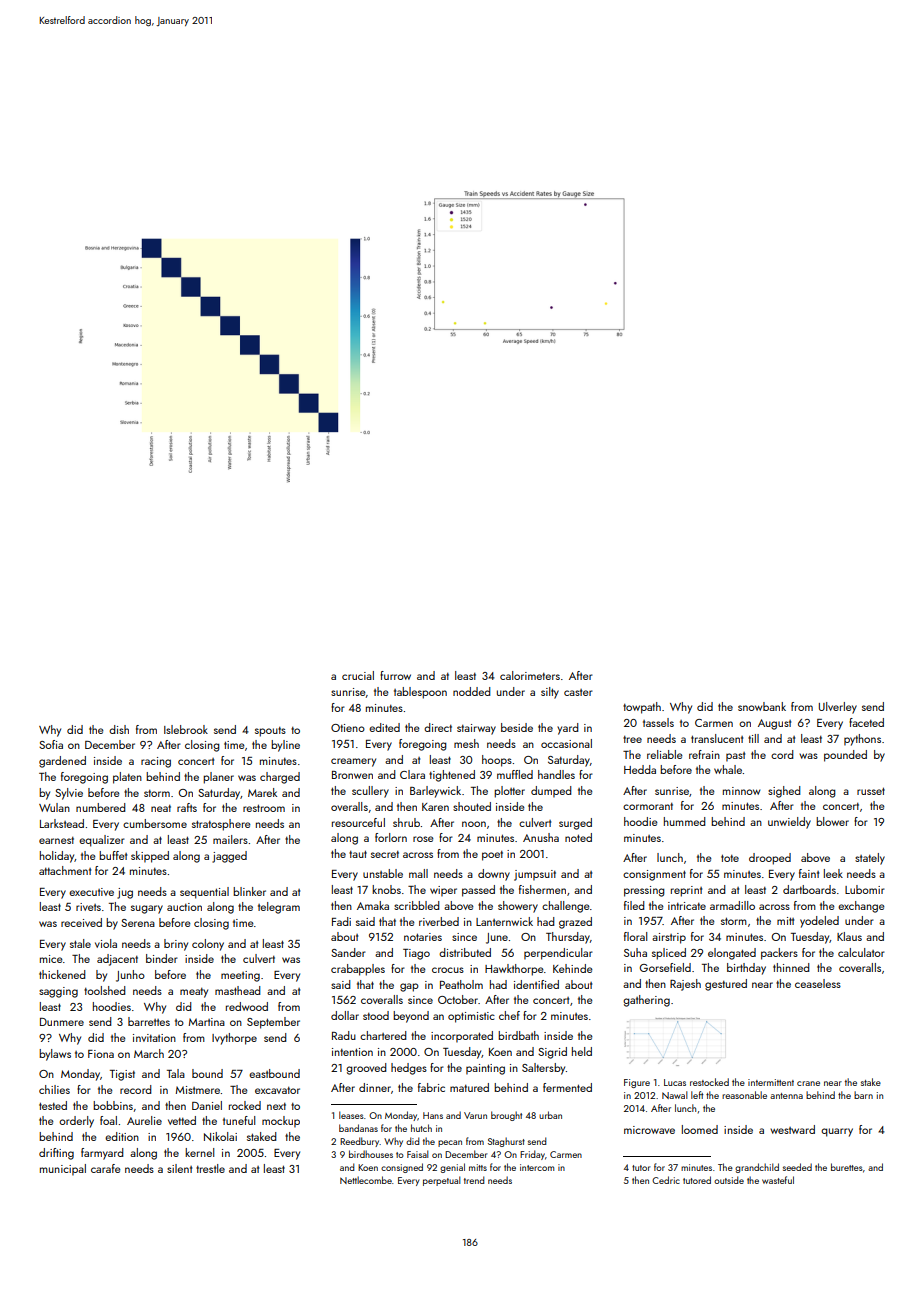 The image size is (924, 1308). I want to click on fishermen, so click(542, 889).
